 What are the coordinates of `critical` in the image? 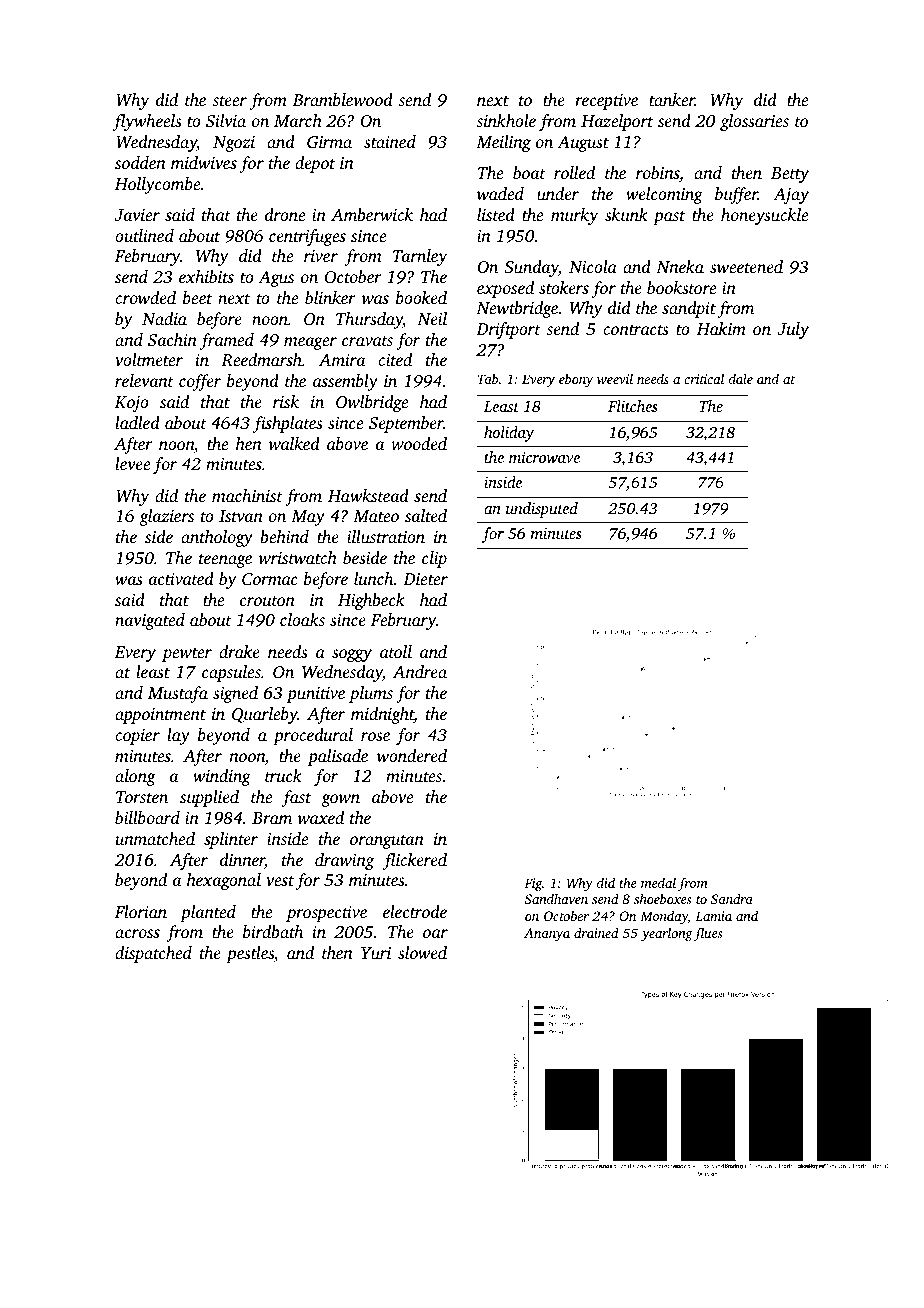 It's located at (704, 378).
